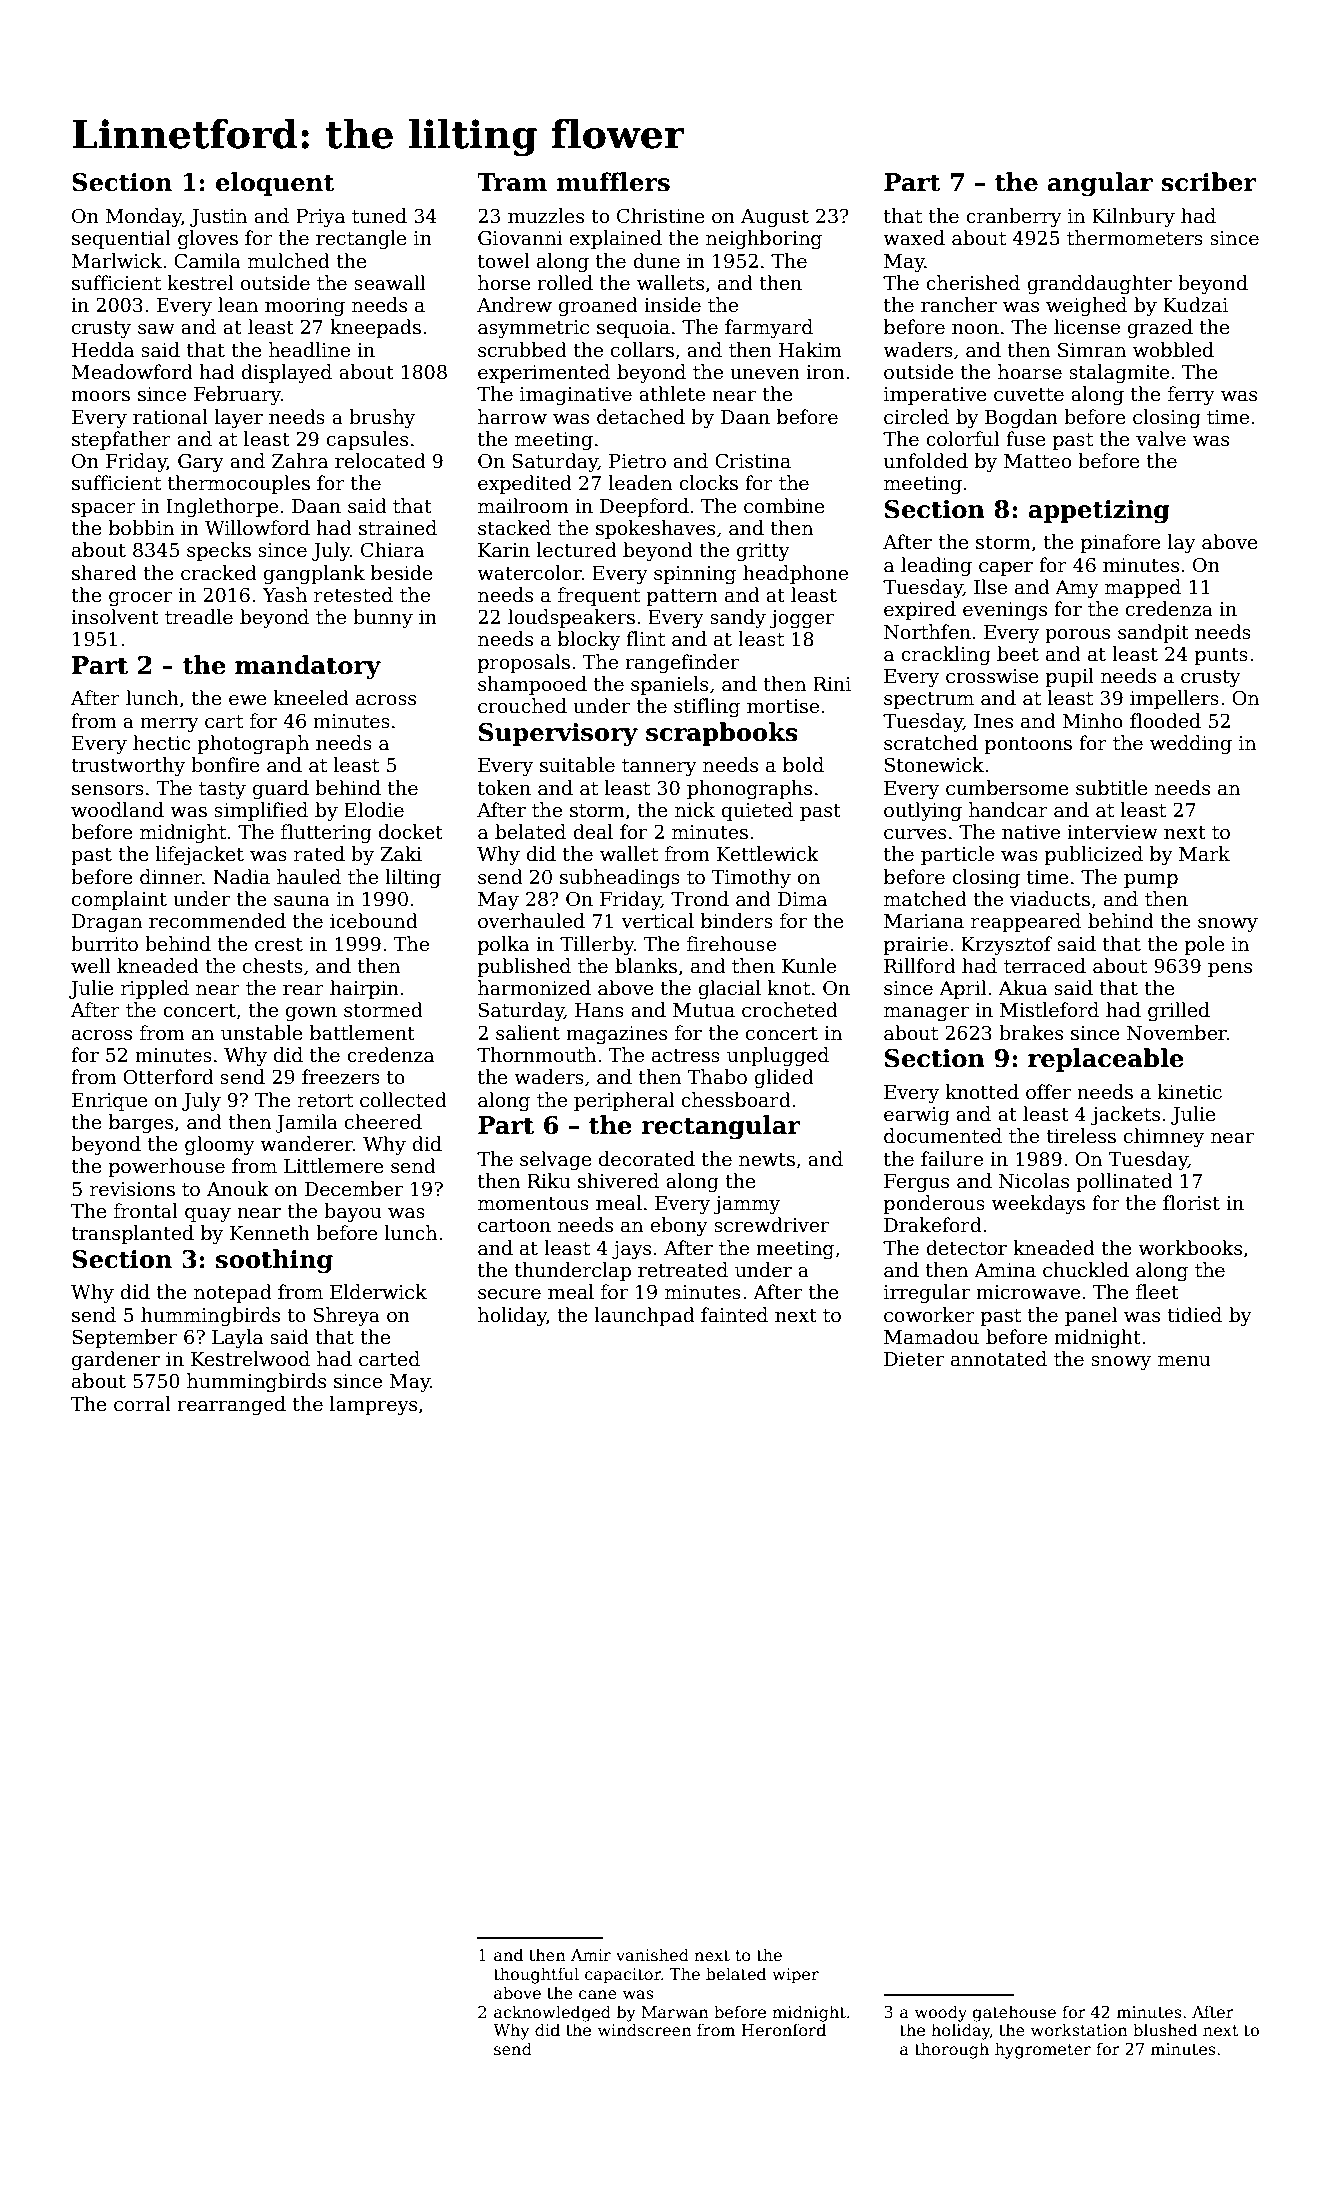  Describe the element at coordinates (373, 1405) in the document. I see `lampreys` at that location.
